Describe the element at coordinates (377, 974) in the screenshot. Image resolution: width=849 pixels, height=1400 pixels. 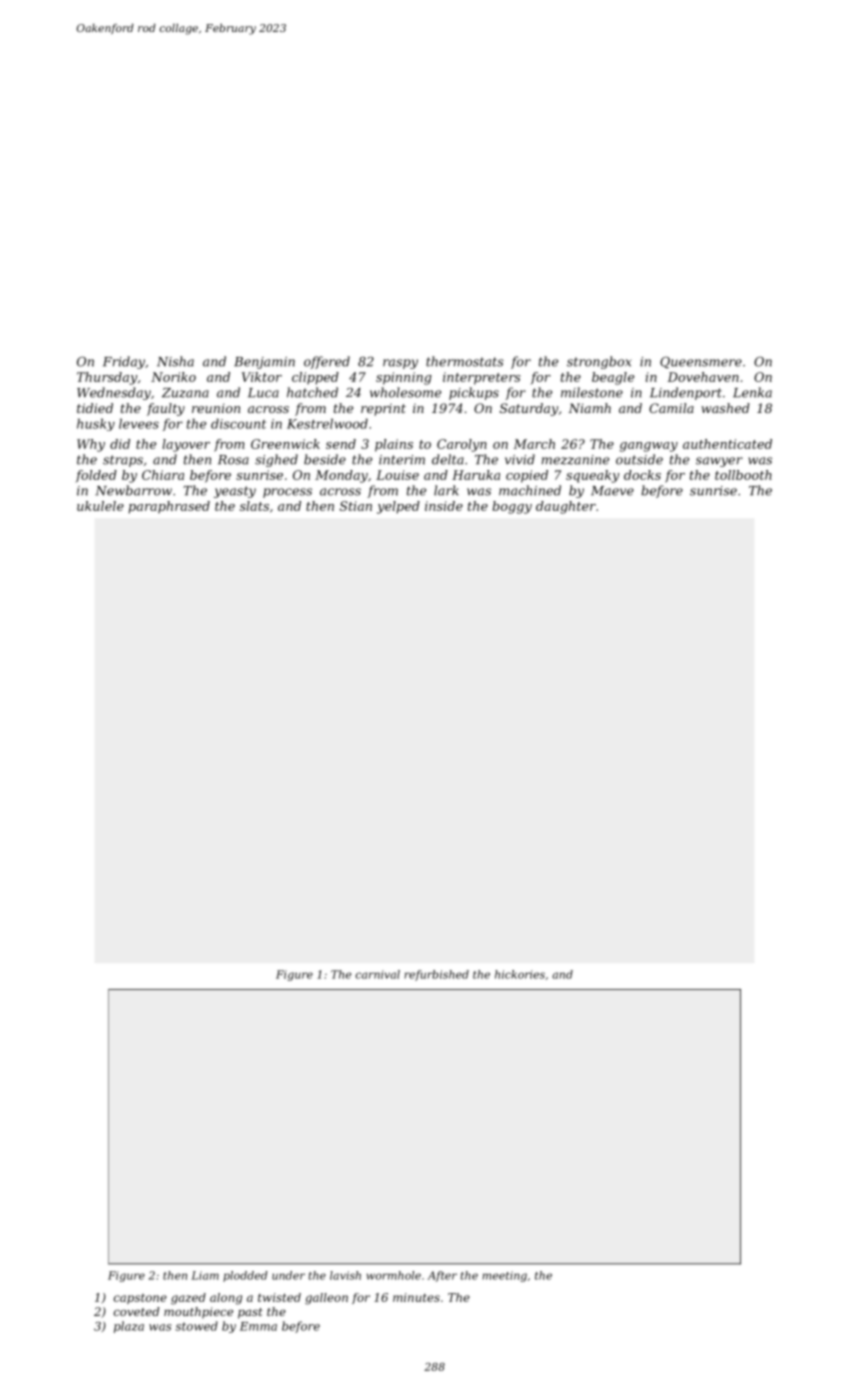
I see `carnival` at that location.
